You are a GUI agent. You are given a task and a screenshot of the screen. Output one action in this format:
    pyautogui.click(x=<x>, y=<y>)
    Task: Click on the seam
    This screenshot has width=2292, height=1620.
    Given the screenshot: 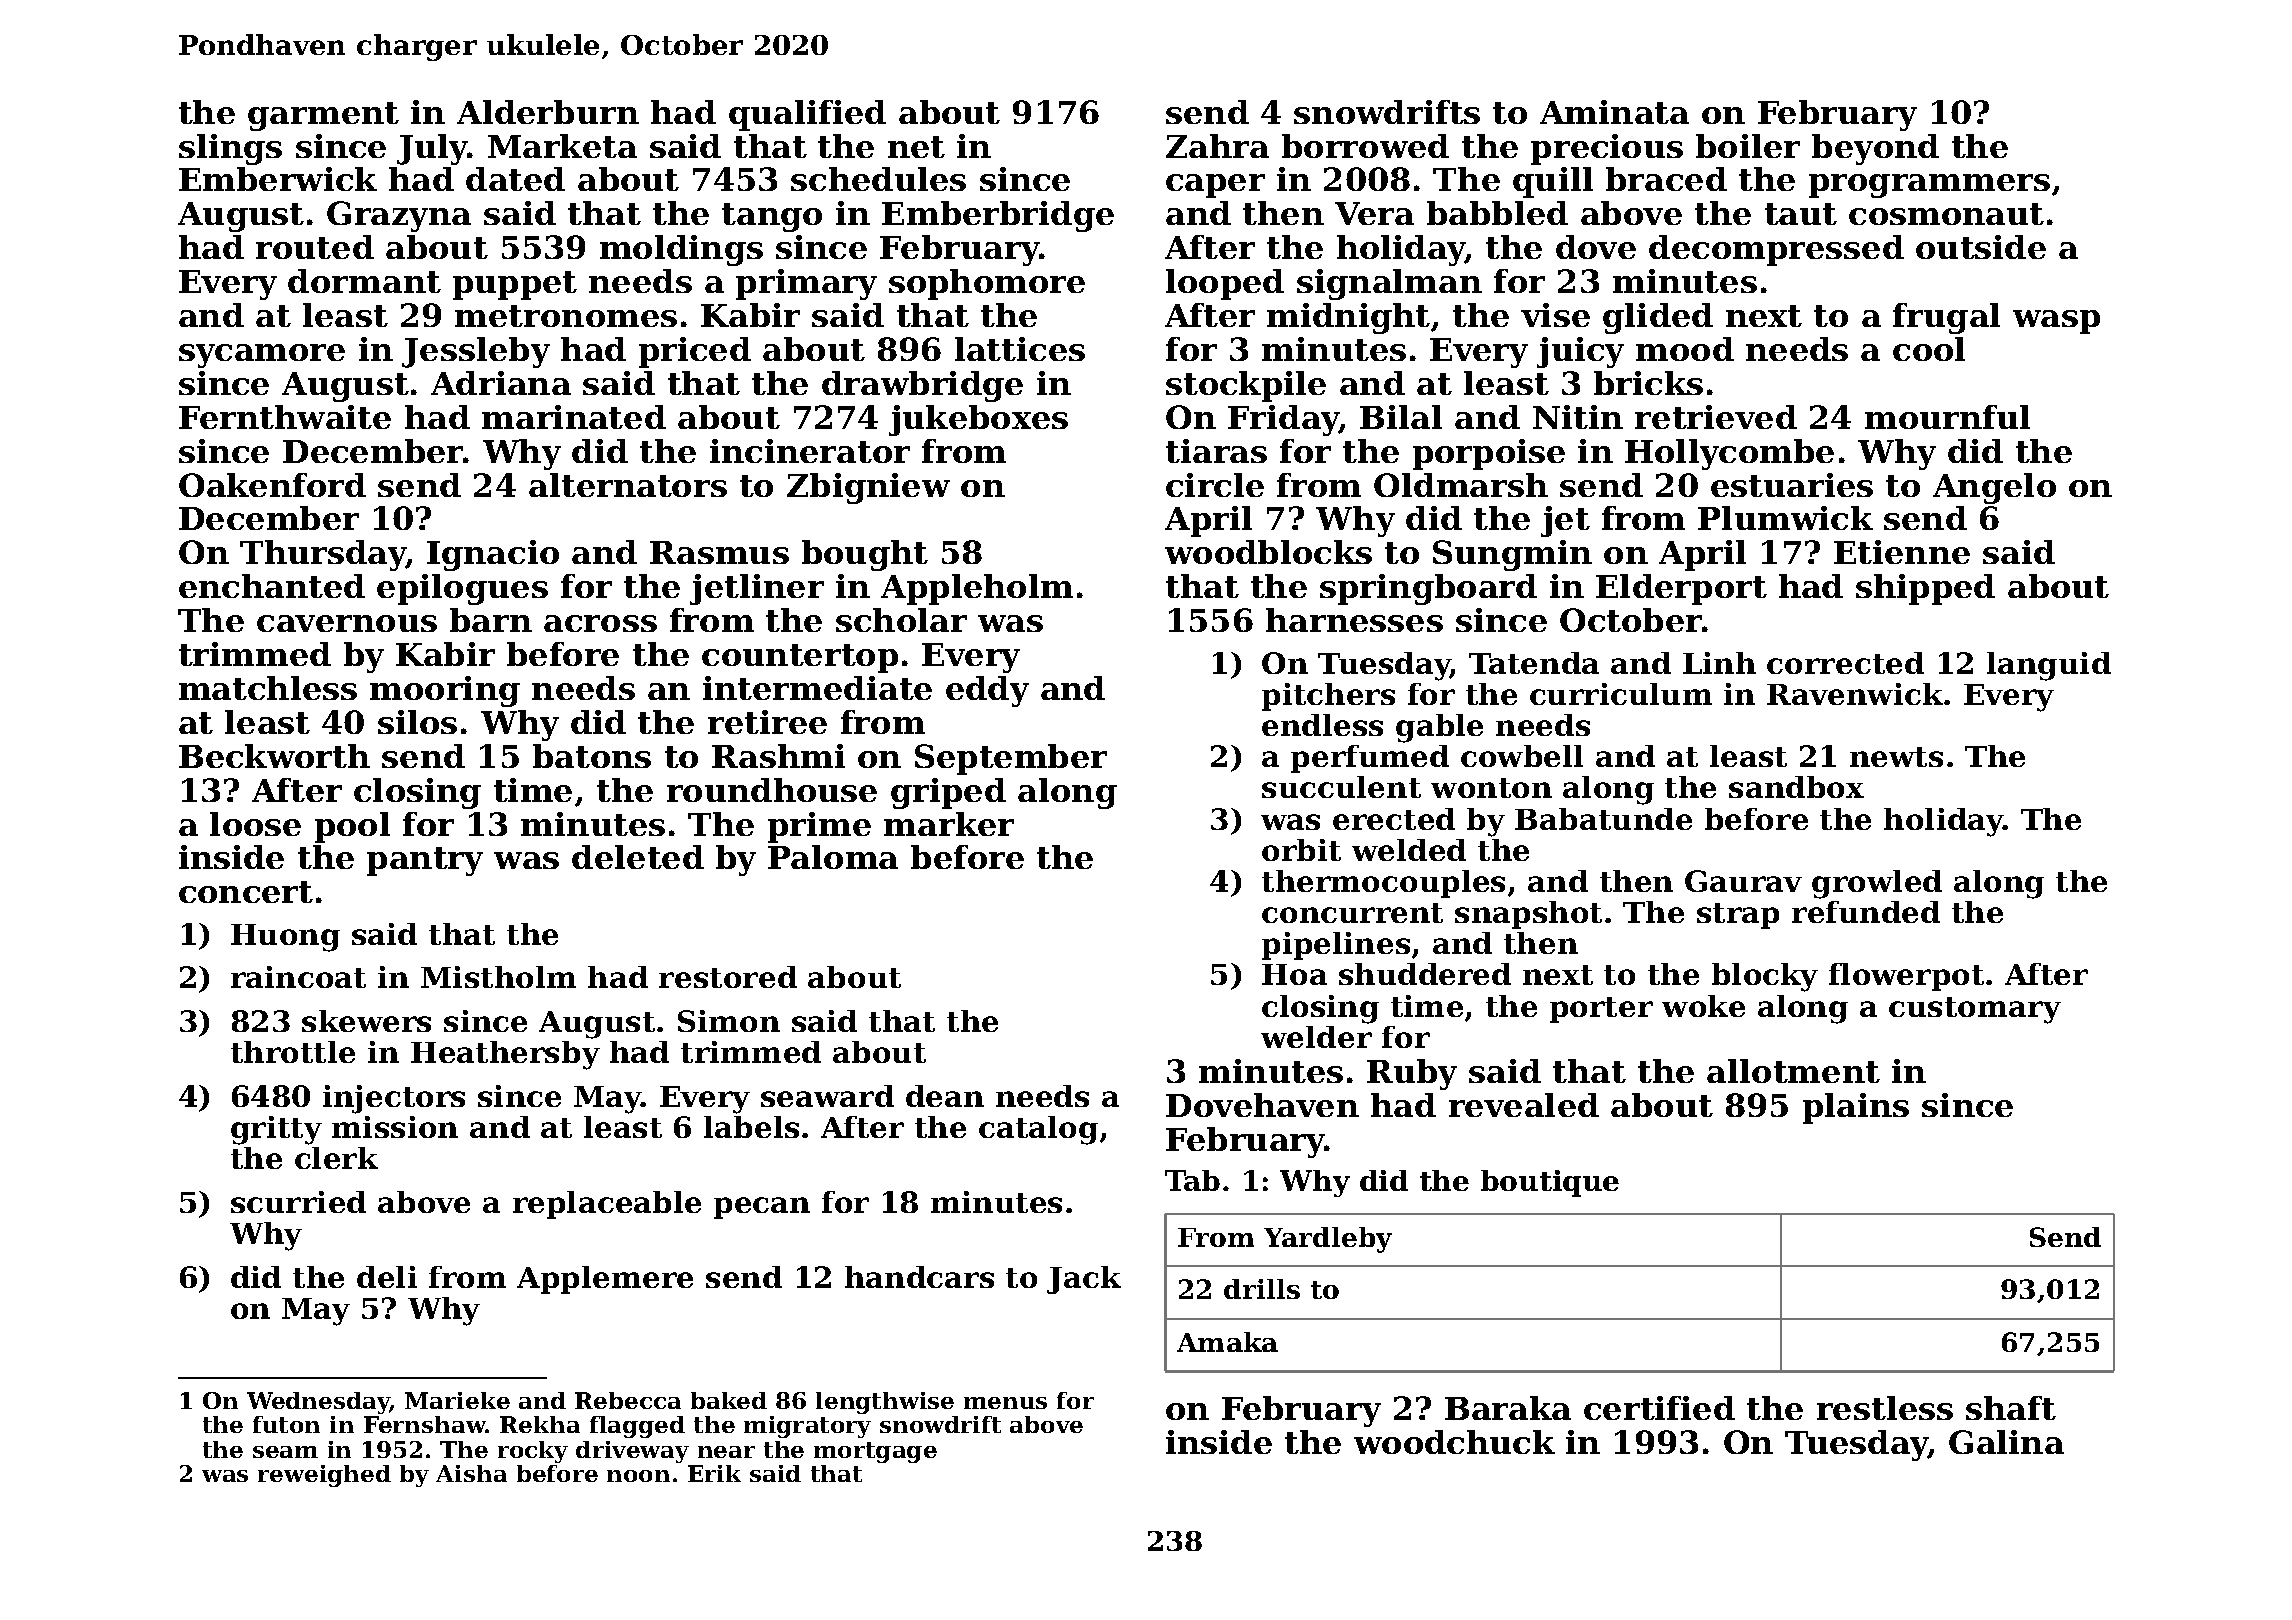 What is the action you would take?
    pyautogui.click(x=285, y=1452)
